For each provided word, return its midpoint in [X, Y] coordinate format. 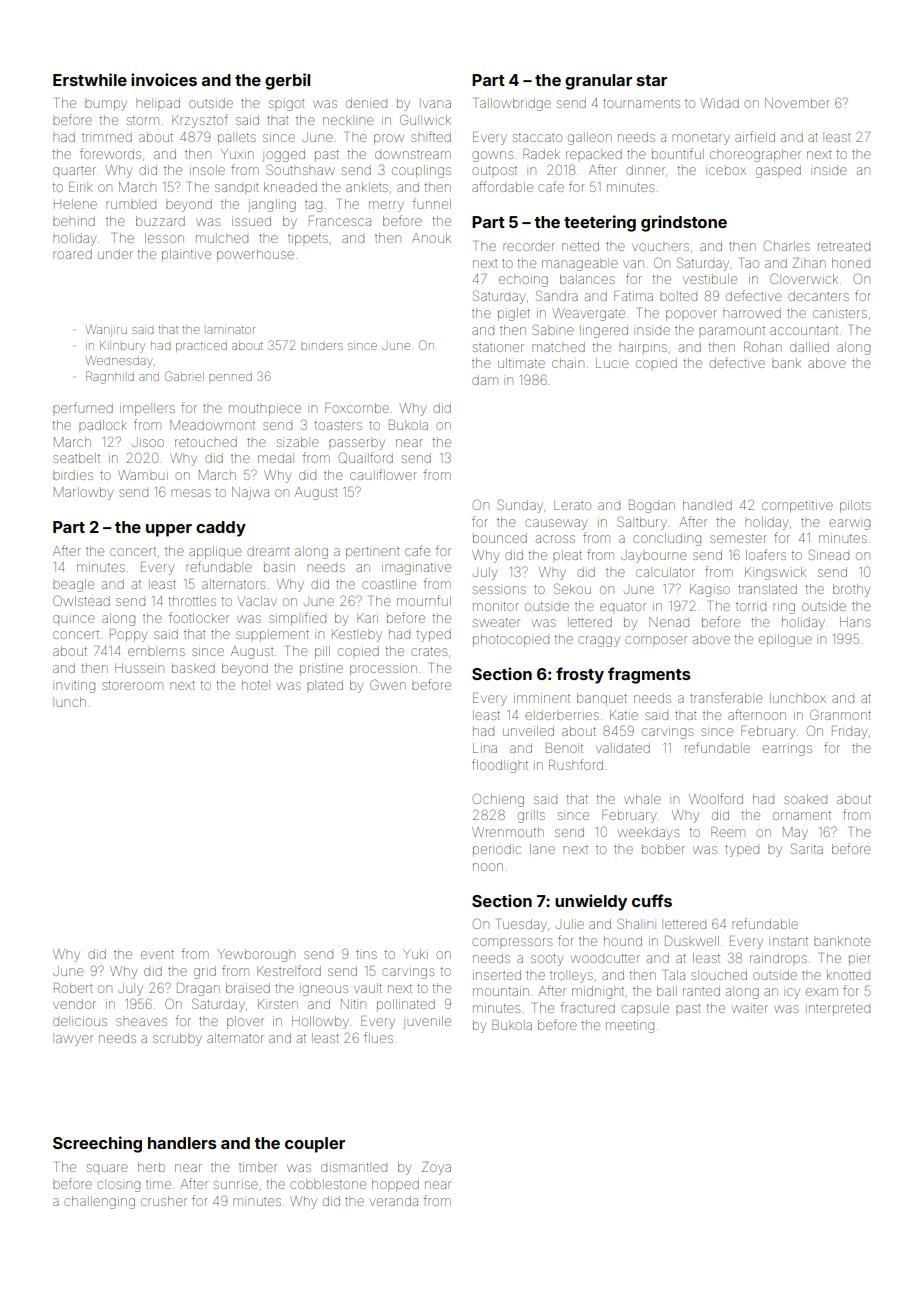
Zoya [436, 1168]
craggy [599, 641]
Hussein [139, 668]
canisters [840, 313]
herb [151, 1167]
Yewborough [256, 955]
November [797, 103]
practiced [201, 346]
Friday [849, 732]
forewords [110, 153]
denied [366, 103]
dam [485, 380]
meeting [630, 1027]
